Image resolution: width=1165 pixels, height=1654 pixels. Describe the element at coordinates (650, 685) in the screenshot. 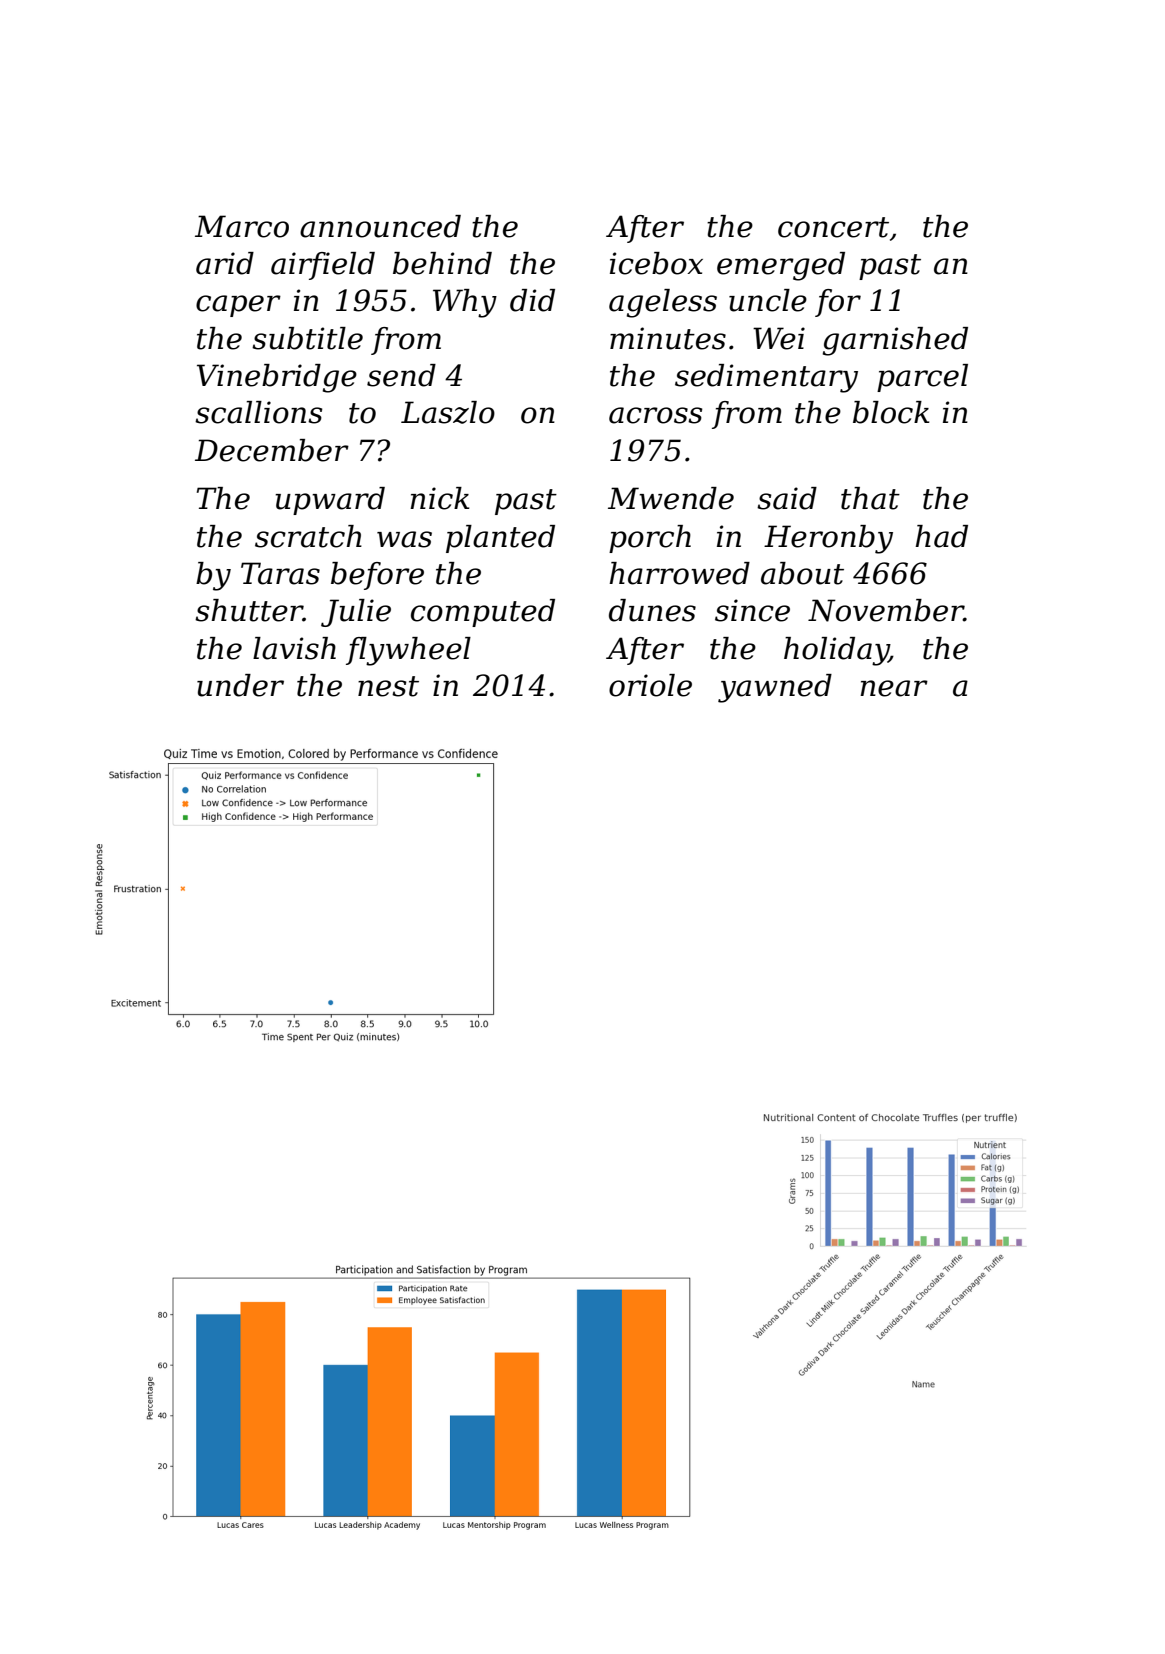

I see `oriole` at that location.
